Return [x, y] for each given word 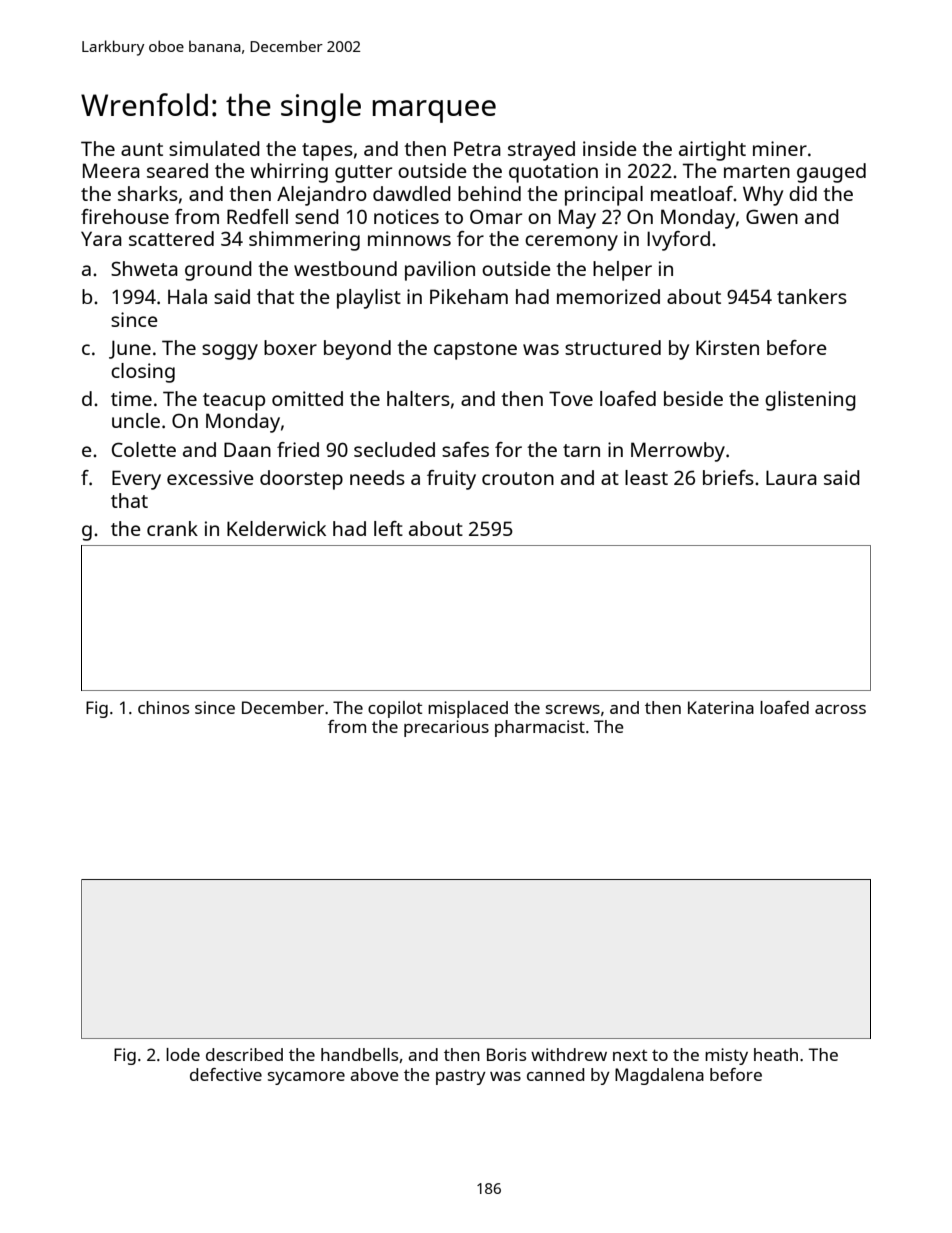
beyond [357, 350]
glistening [810, 401]
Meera [111, 170]
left [388, 528]
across [840, 709]
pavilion [440, 271]
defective [226, 1074]
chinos [163, 707]
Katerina [721, 707]
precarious [446, 728]
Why [763, 196]
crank [172, 528]
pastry [461, 1077]
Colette [144, 449]
